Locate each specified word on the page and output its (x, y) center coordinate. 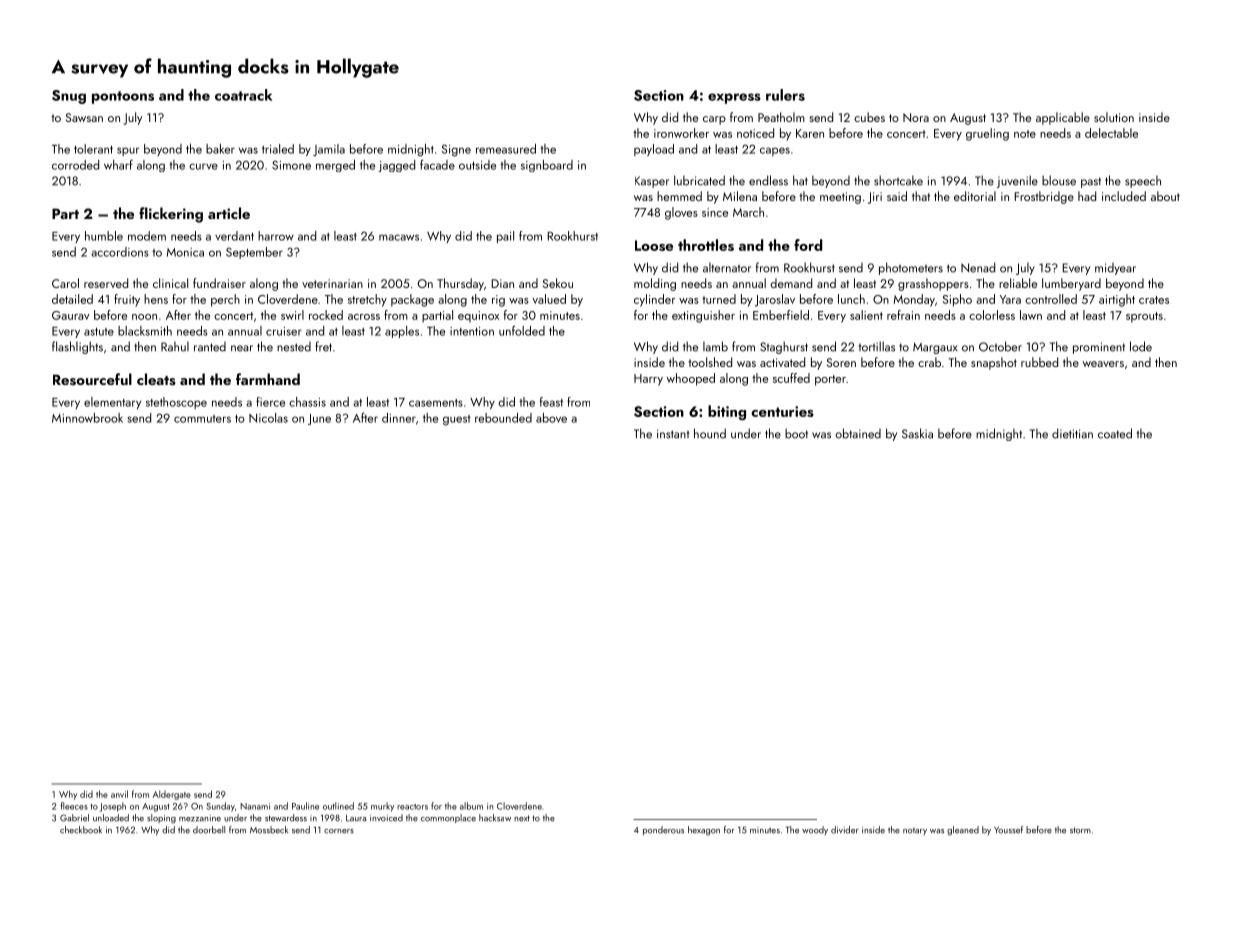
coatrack (243, 95)
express (734, 98)
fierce (270, 402)
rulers (785, 95)
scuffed (791, 378)
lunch (851, 299)
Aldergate (172, 795)
